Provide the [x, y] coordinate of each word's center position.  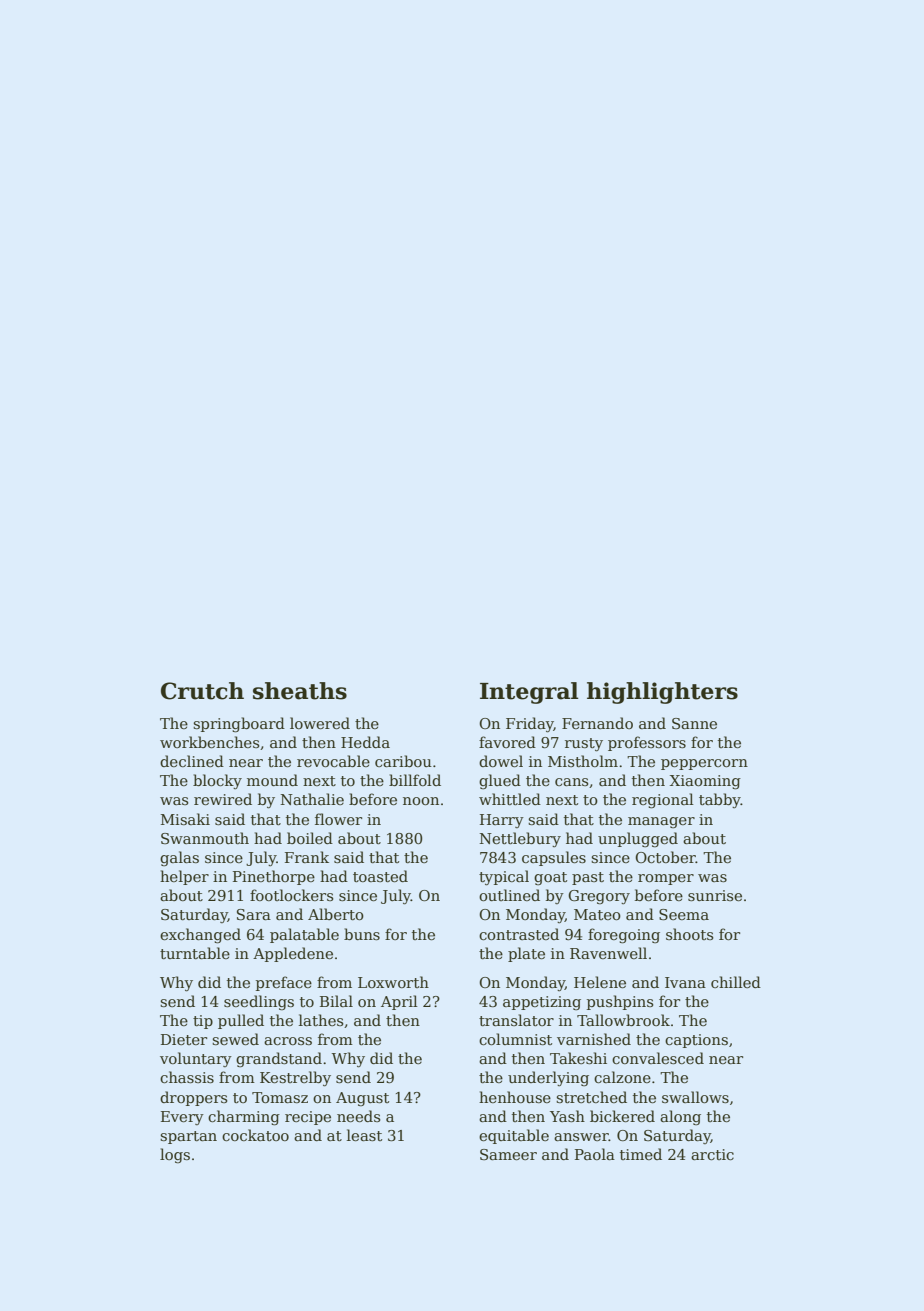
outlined [509, 895]
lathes [321, 1020]
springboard [239, 725]
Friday [530, 725]
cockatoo [255, 1135]
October [665, 857]
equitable [514, 1136]
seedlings [259, 1002]
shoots [689, 934]
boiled [310, 838]
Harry [502, 821]
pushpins [620, 1002]
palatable [304, 935]
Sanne [694, 723]
